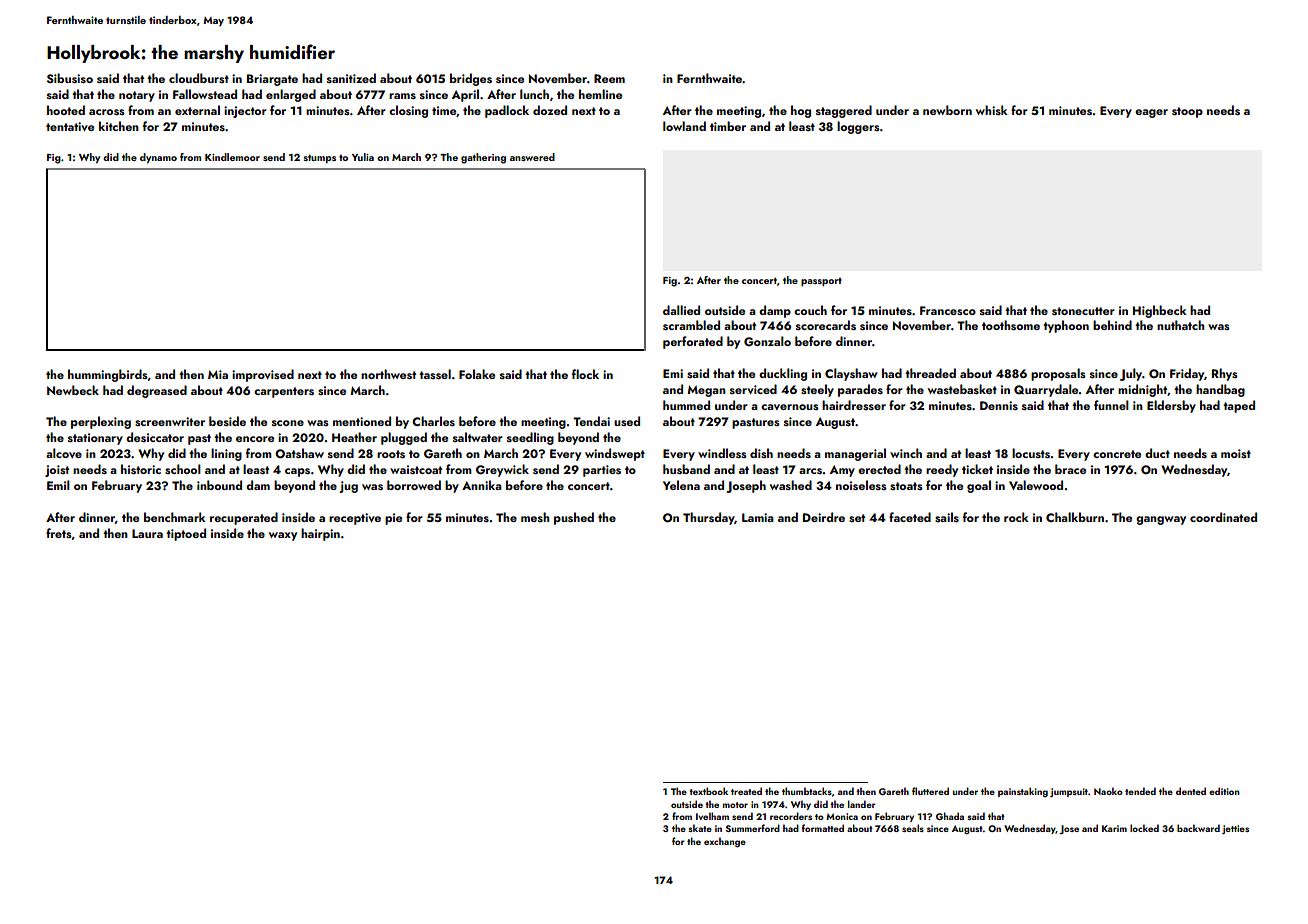 This page has width=1308, height=924. What do you see at coordinates (320, 534) in the page?
I see `hairpin` at bounding box center [320, 534].
